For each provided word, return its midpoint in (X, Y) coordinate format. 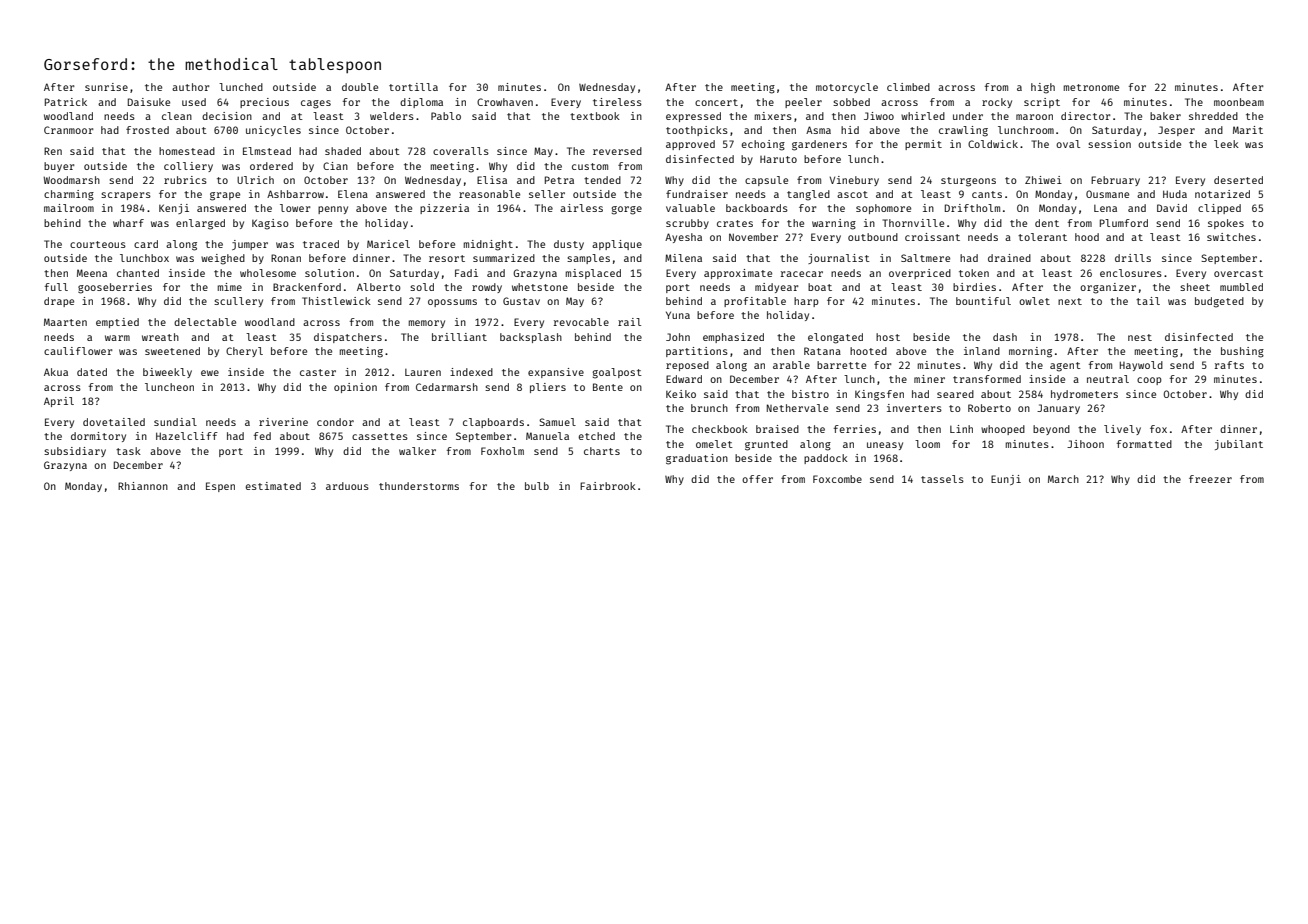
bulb (537, 486)
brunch (709, 408)
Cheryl (244, 352)
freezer (1210, 479)
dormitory (98, 437)
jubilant (1239, 445)
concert (716, 102)
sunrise (106, 87)
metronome (1091, 87)
